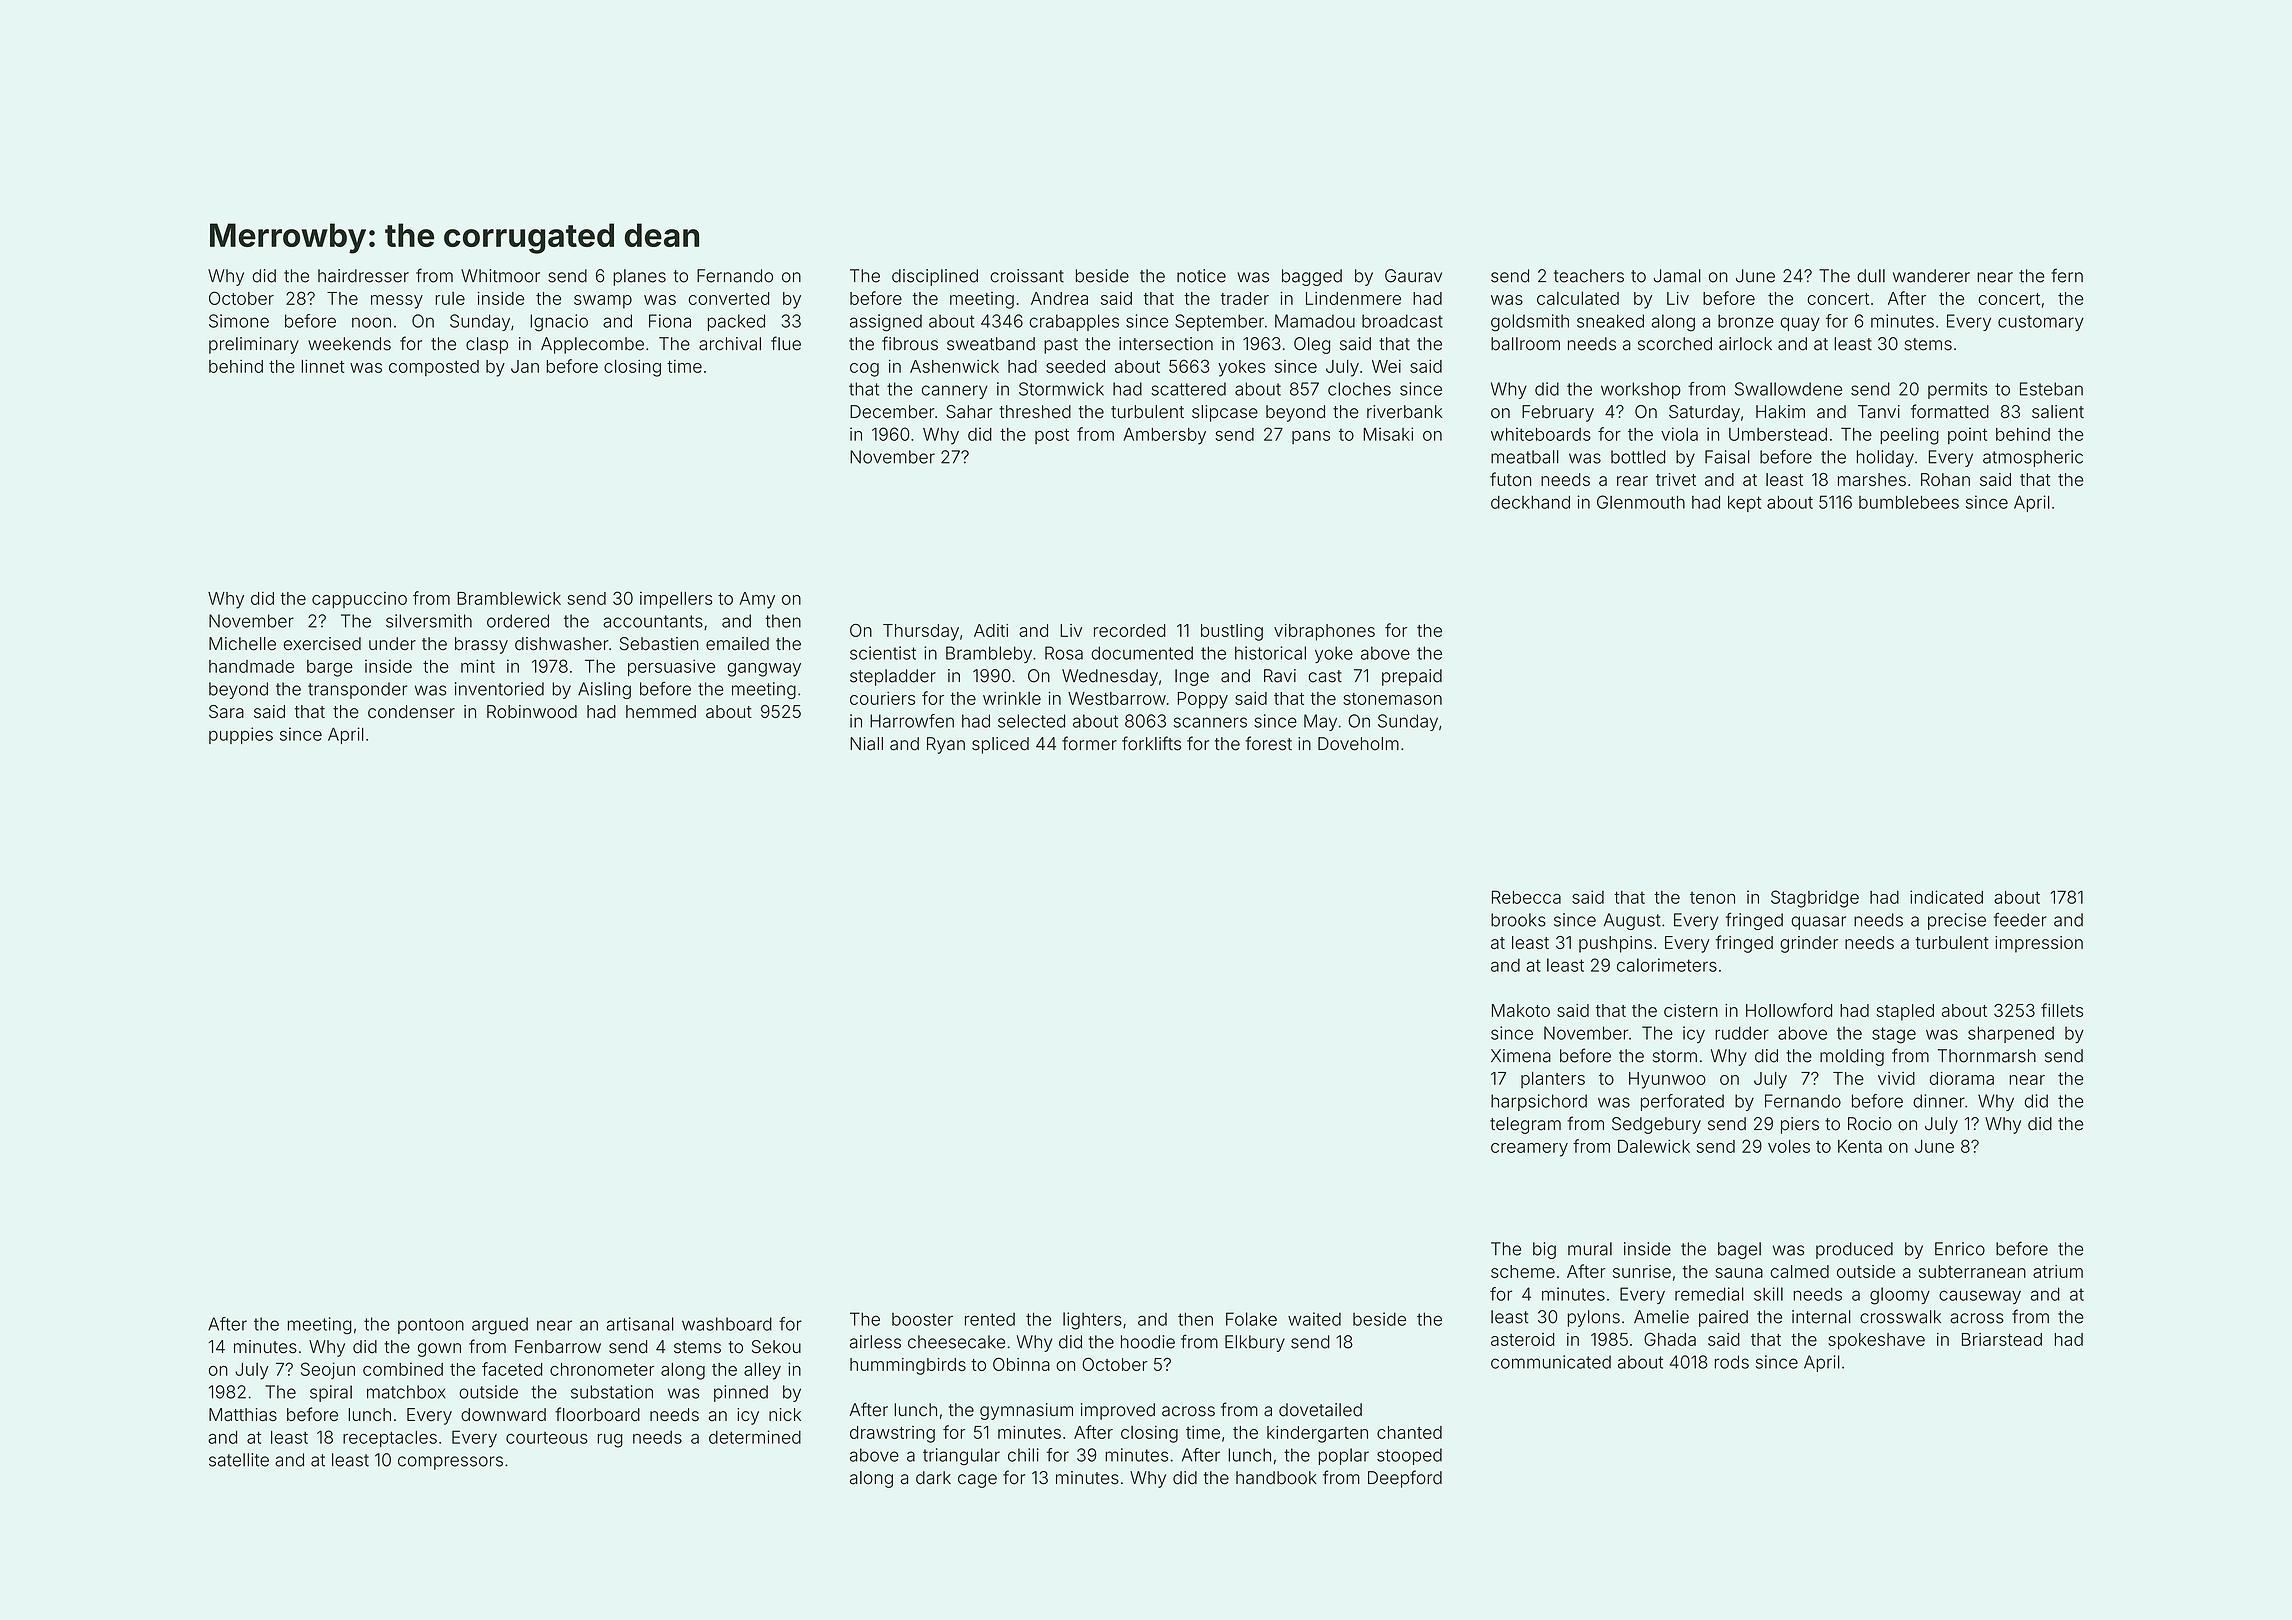 The image size is (2292, 1620). Describe the element at coordinates (883, 653) in the document. I see `scientist` at that location.
